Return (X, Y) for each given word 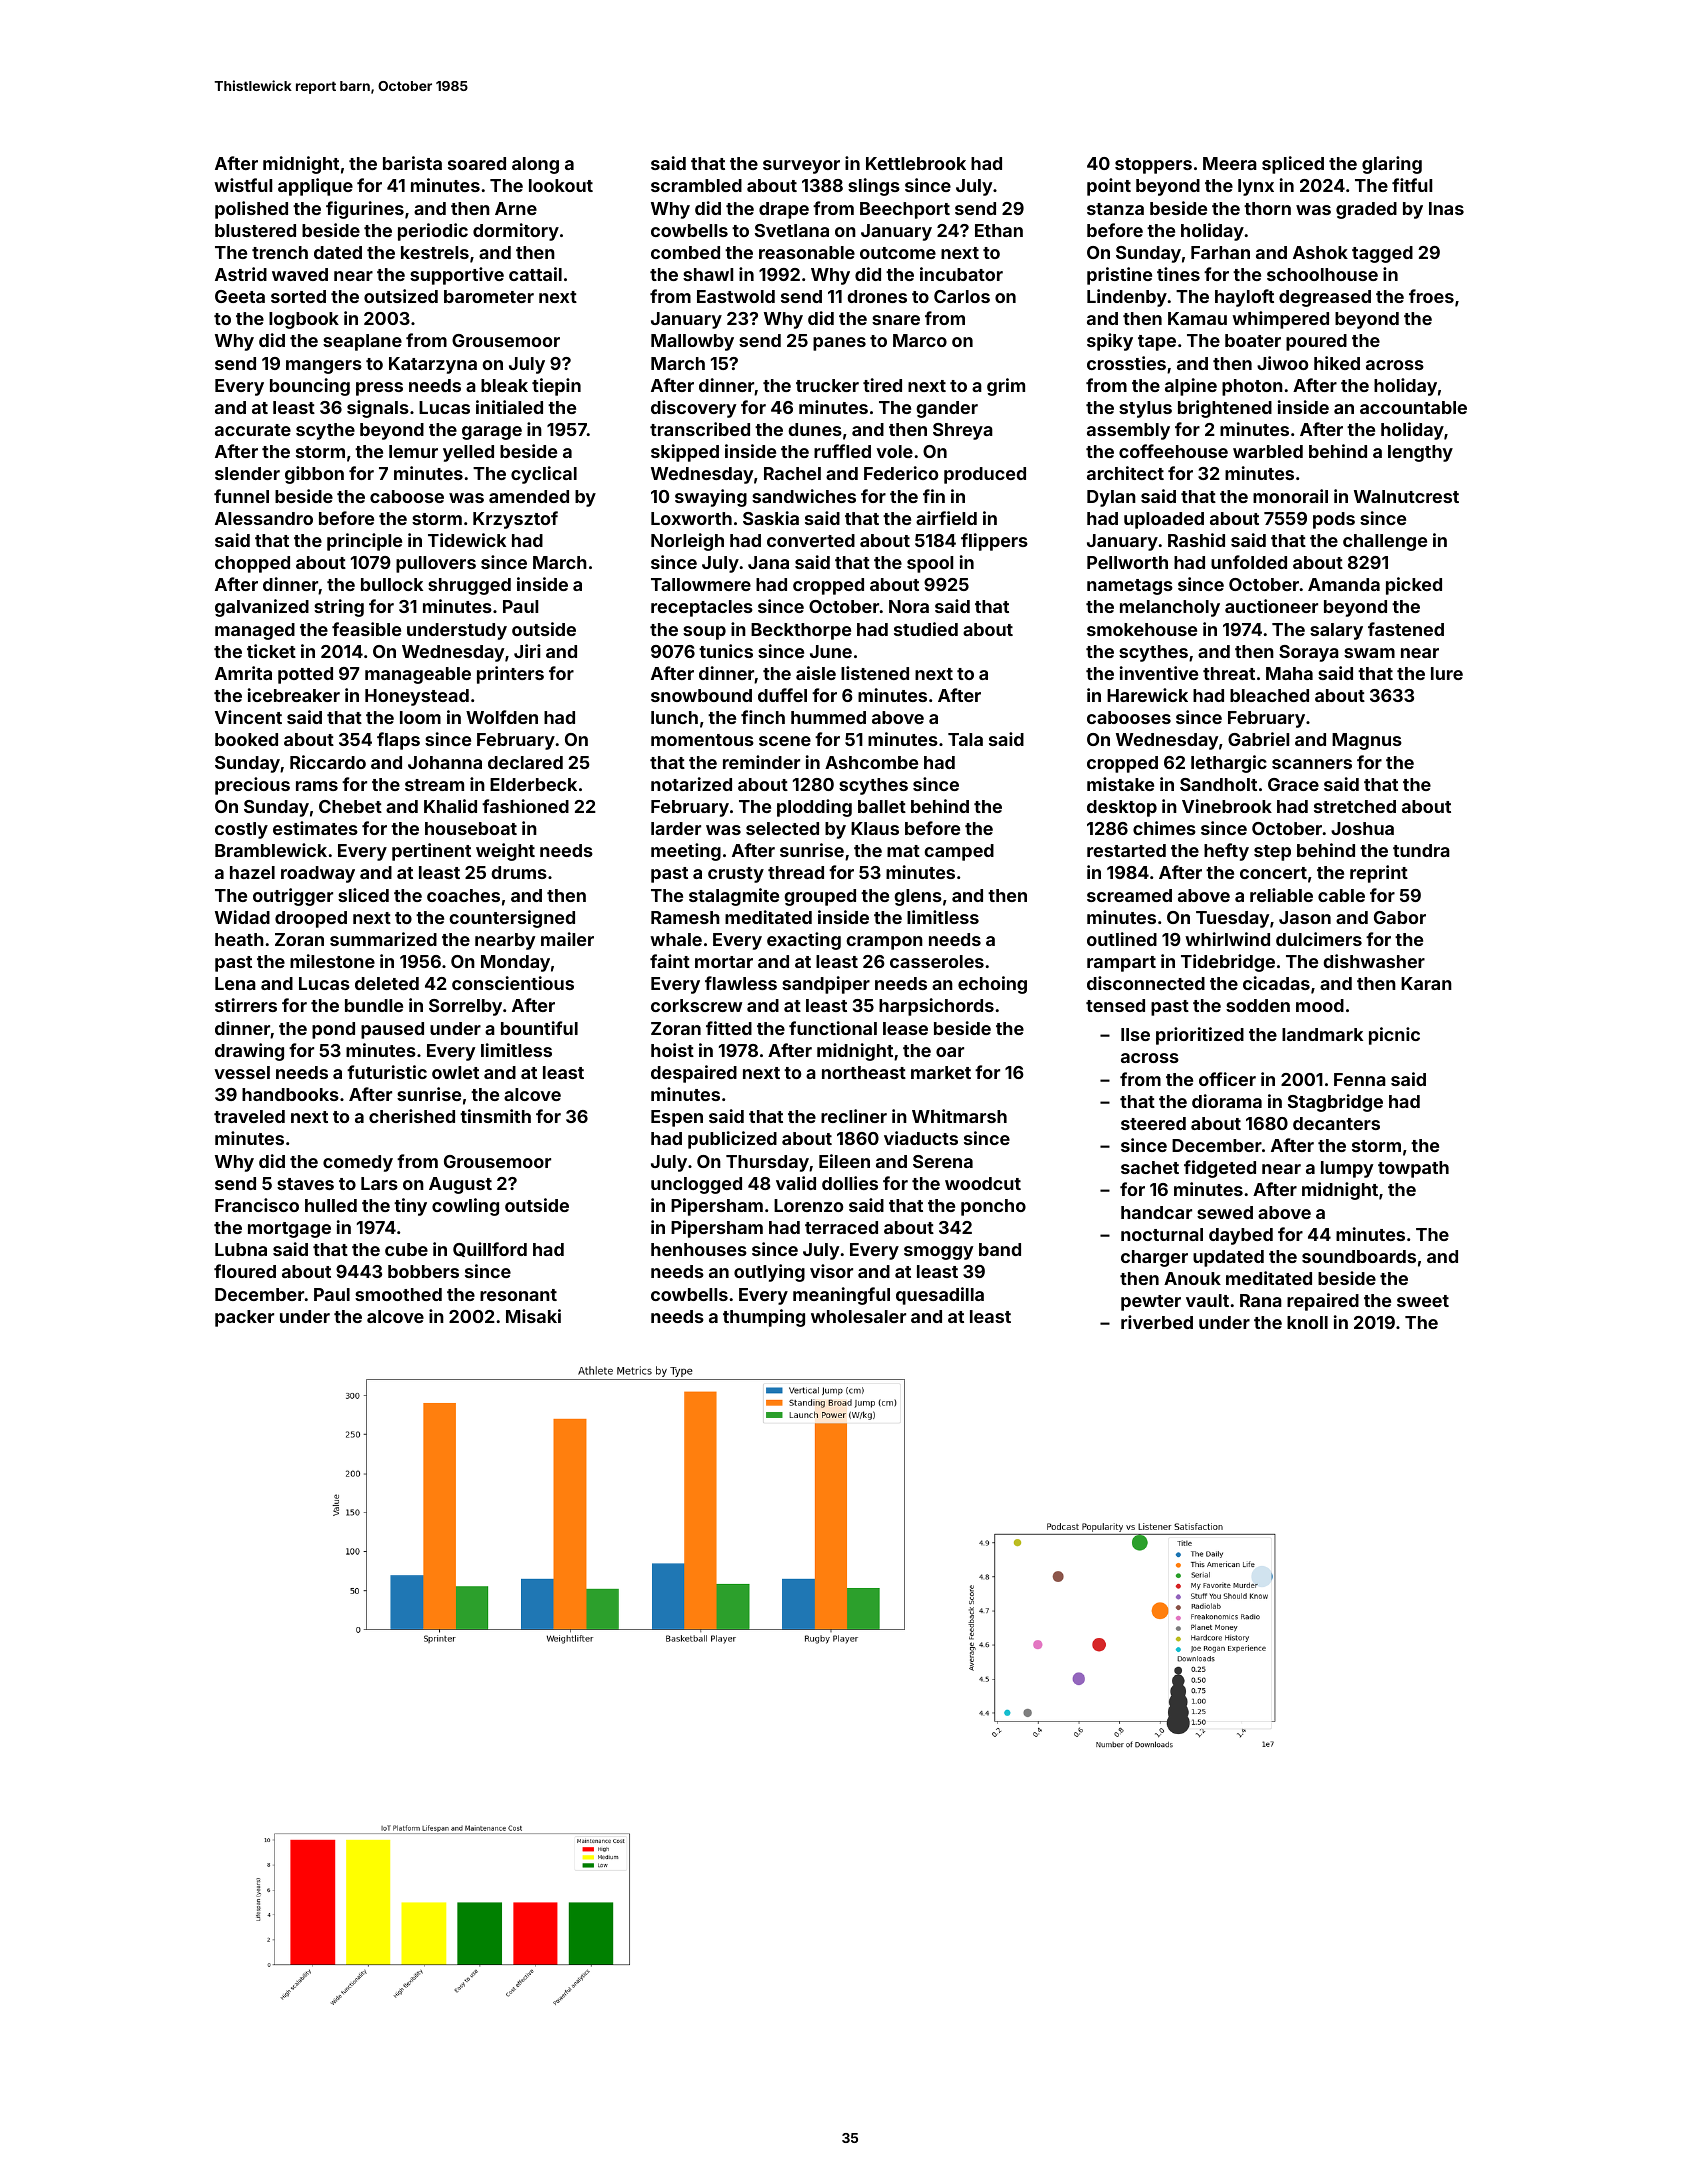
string (339, 608)
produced (985, 475)
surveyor (801, 167)
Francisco (257, 1205)
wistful (243, 185)
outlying (769, 1273)
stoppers (1153, 166)
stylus (1145, 409)
